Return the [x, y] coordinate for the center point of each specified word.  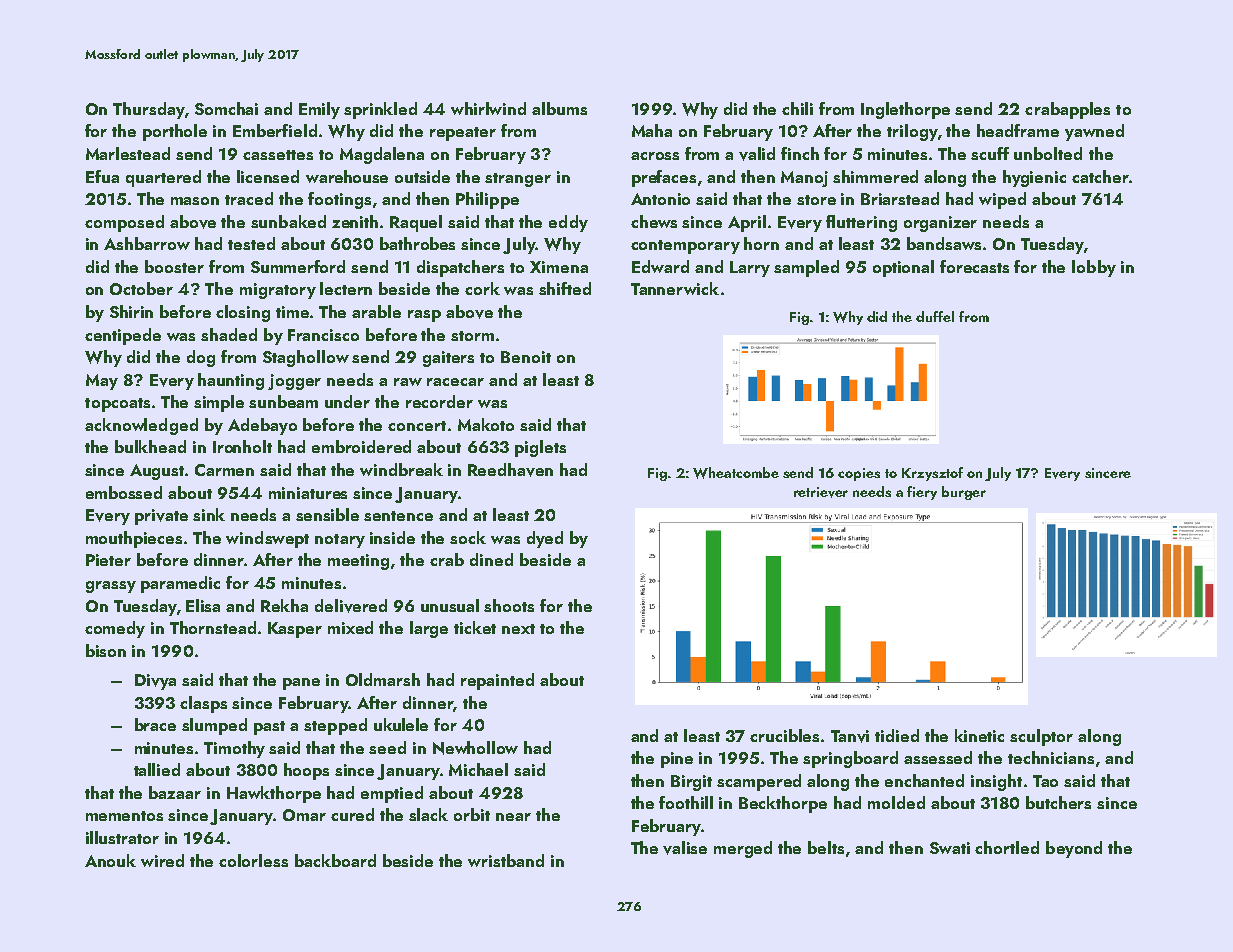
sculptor [1041, 737]
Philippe [487, 200]
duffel [935, 316]
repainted [497, 681]
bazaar [175, 792]
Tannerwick [675, 288]
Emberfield [275, 130]
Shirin [131, 311]
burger [964, 493]
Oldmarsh [383, 679]
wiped [1002, 200]
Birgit [691, 783]
